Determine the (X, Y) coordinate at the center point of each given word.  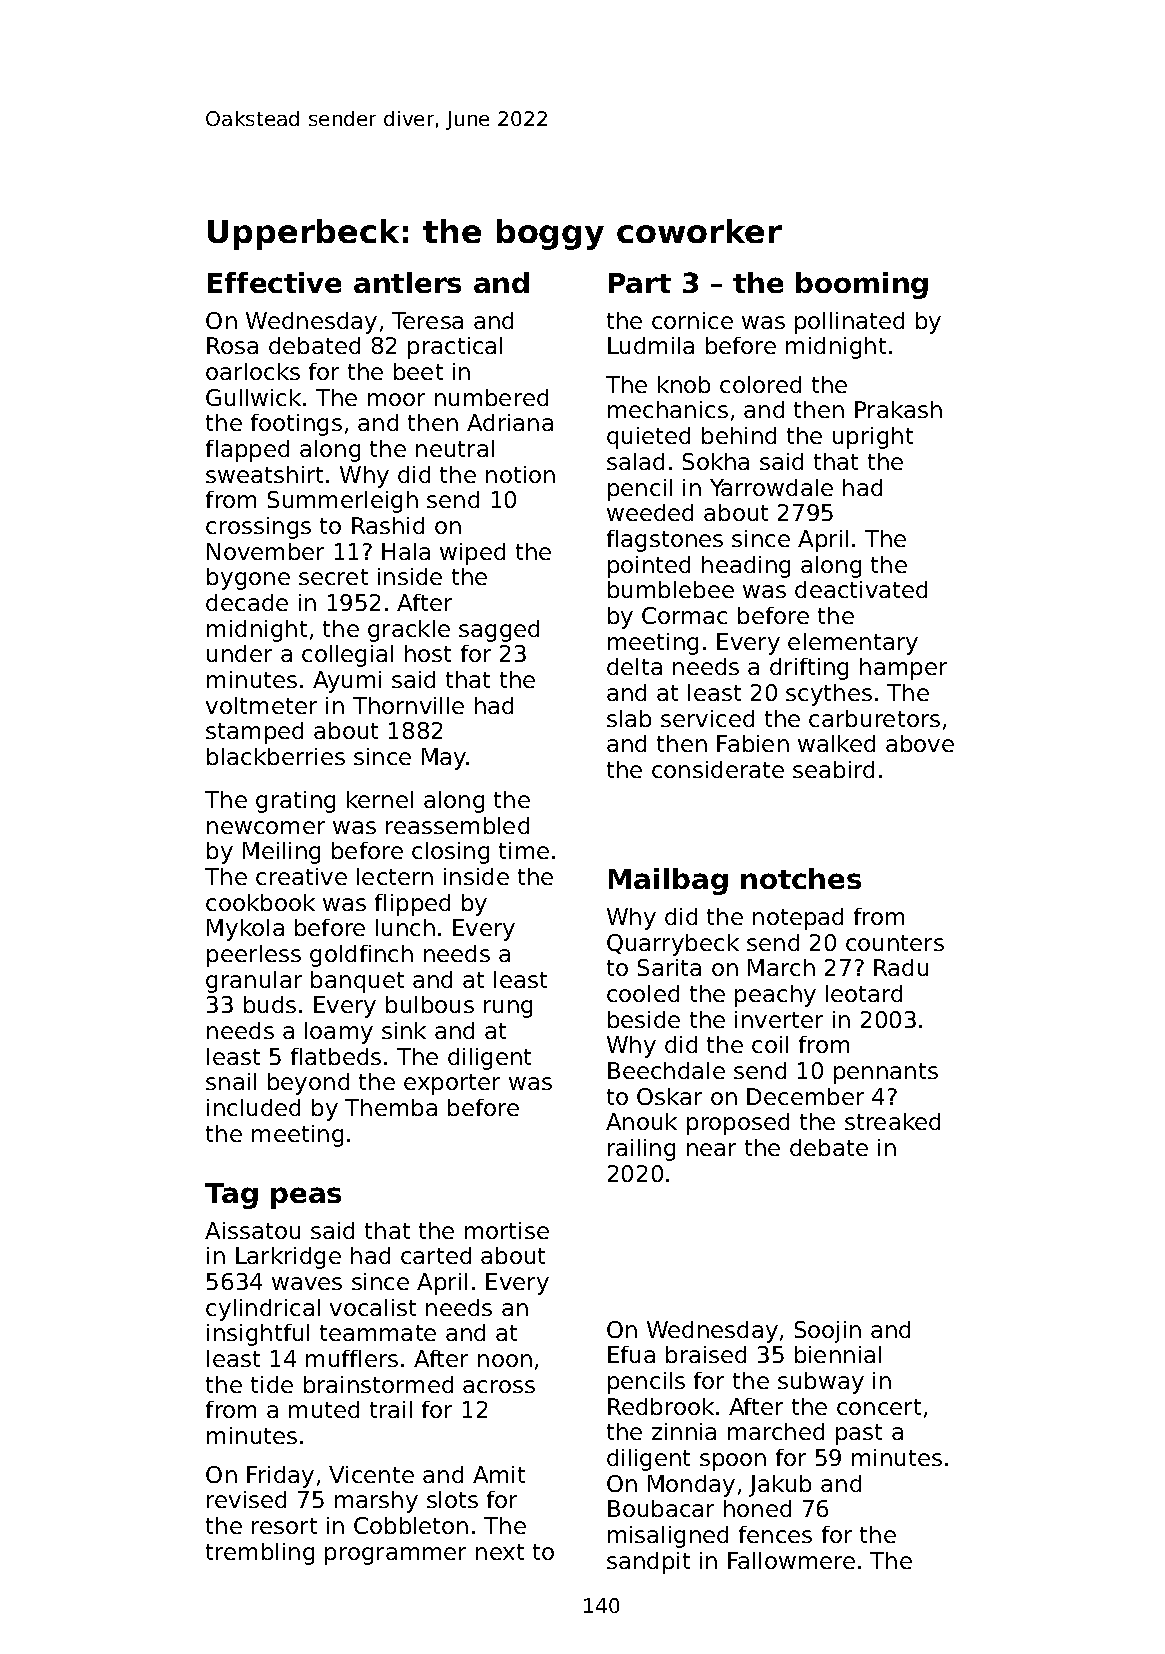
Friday (280, 1477)
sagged (499, 631)
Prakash (898, 409)
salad (635, 461)
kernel (380, 799)
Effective (274, 282)
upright (873, 438)
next (500, 1552)
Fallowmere (791, 1560)
